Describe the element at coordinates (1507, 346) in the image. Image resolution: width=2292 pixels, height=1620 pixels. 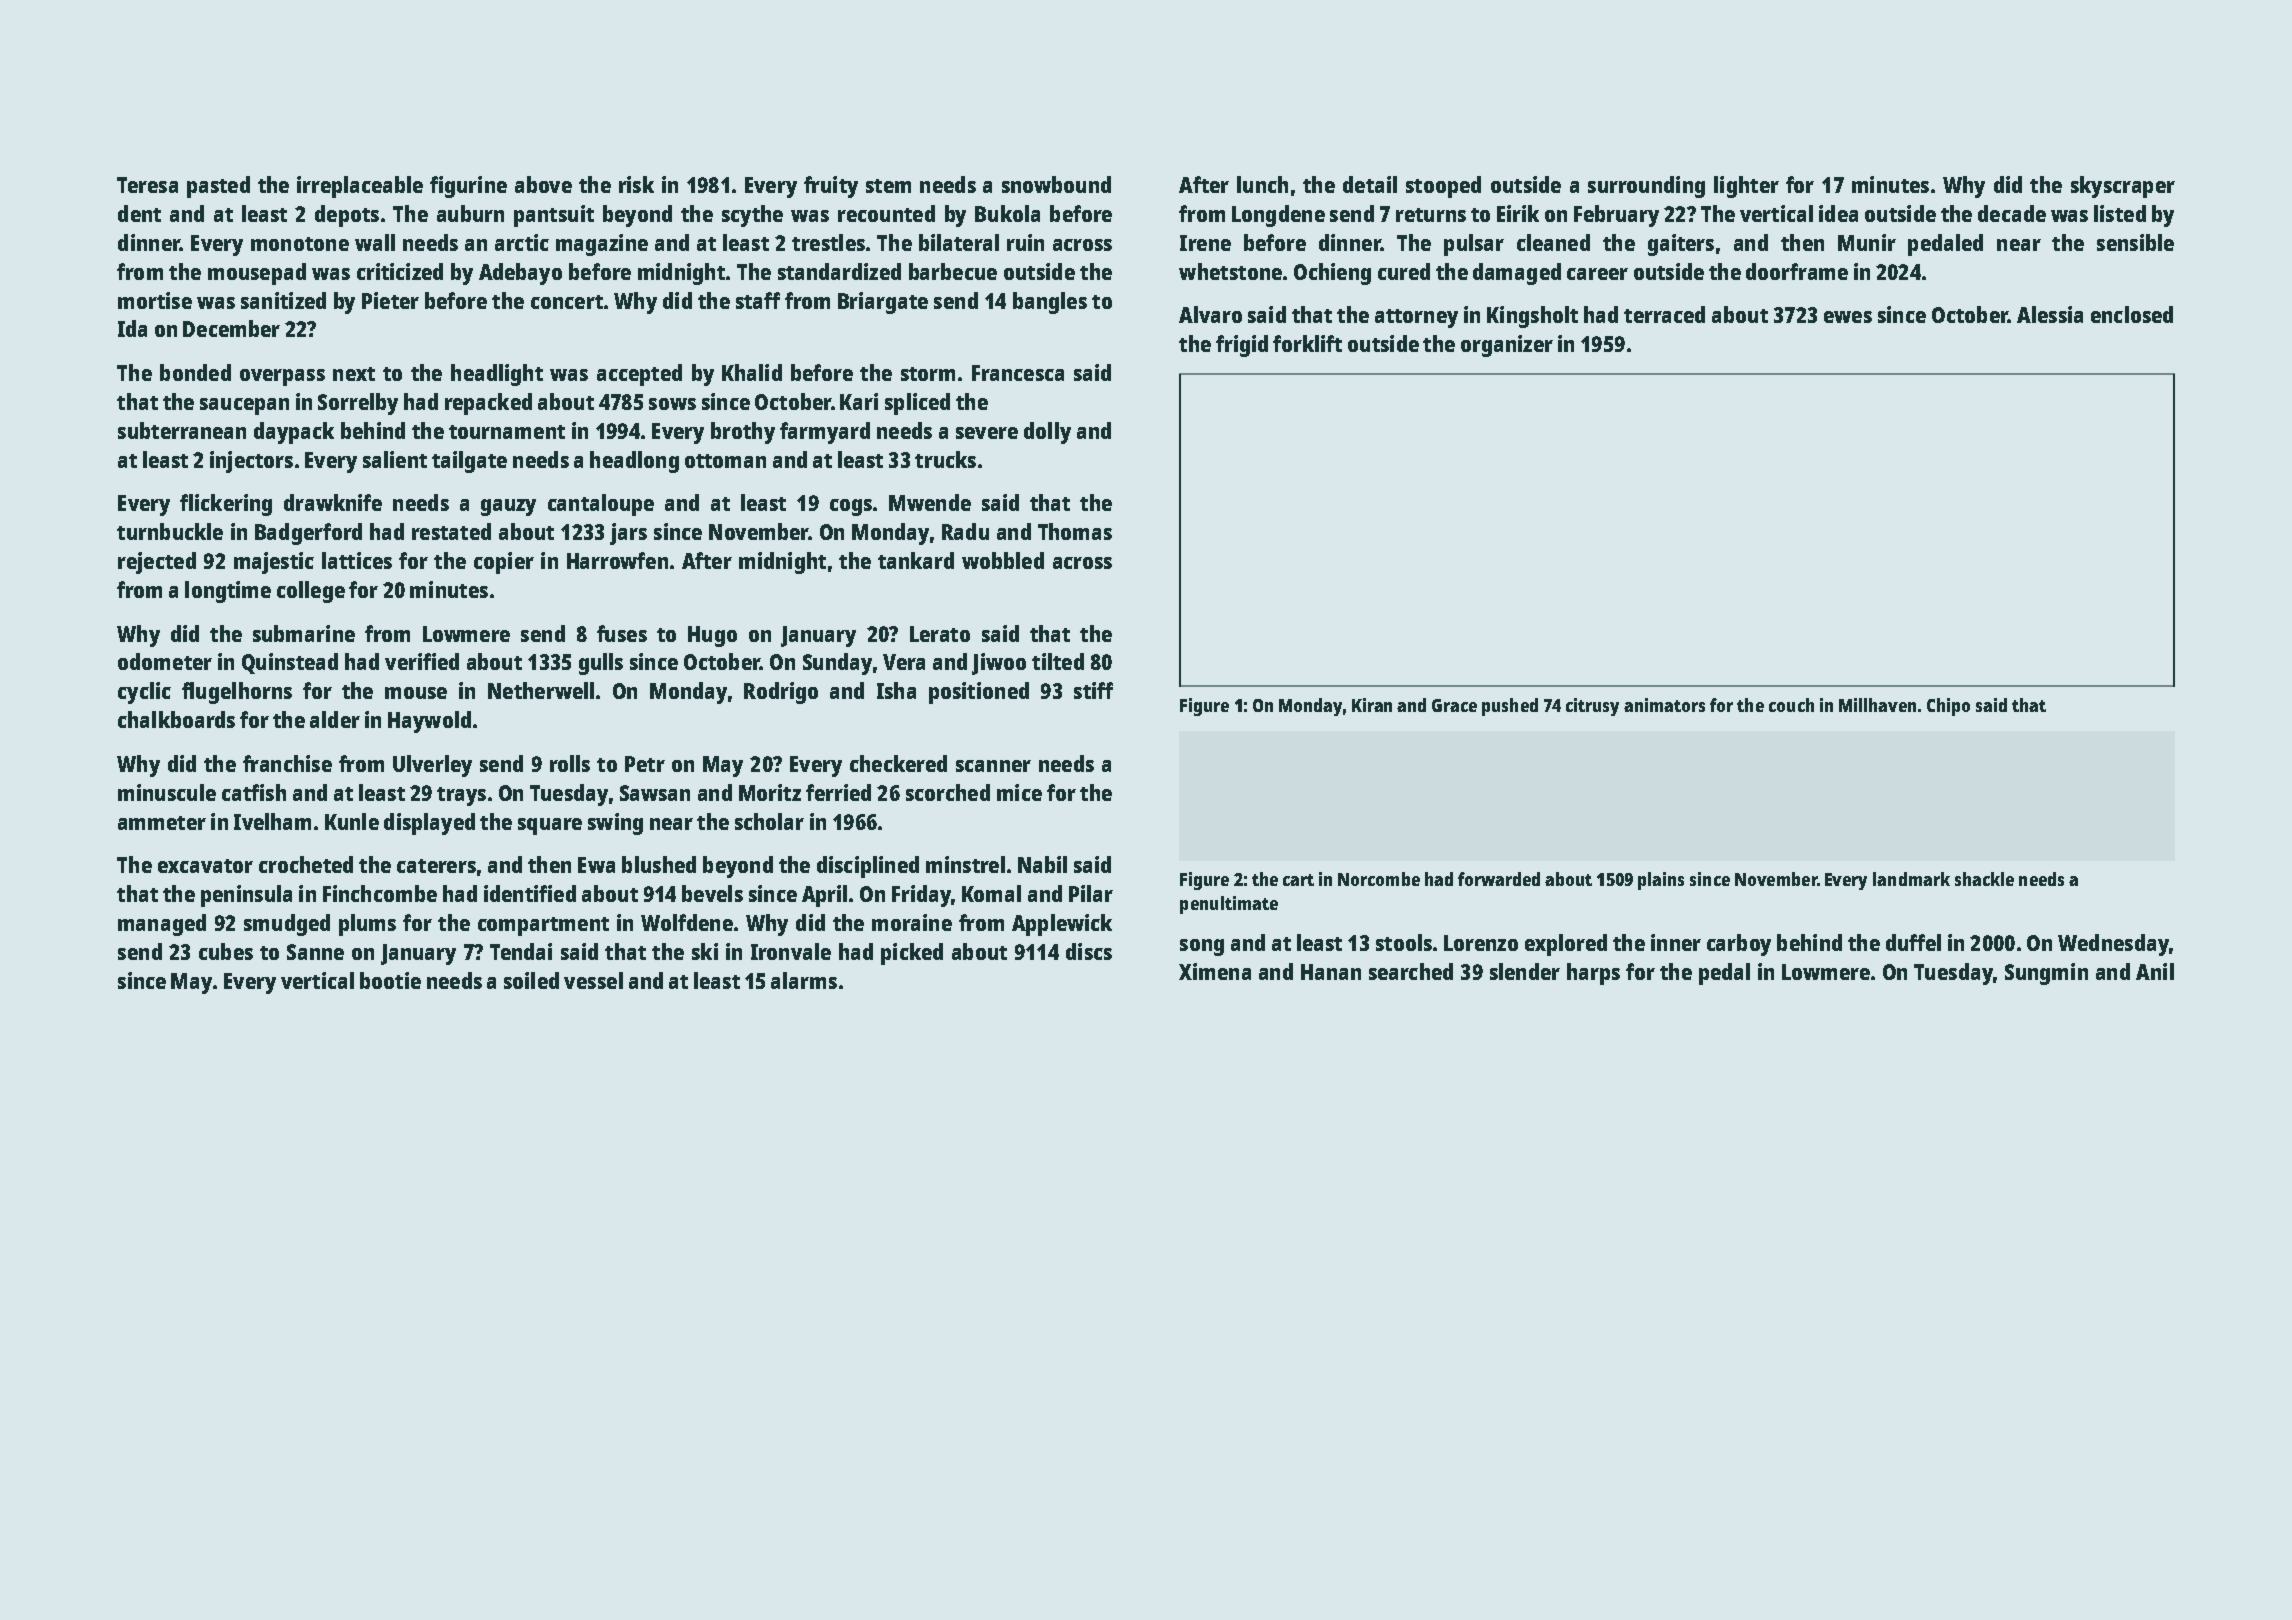
I see `organizer` at that location.
